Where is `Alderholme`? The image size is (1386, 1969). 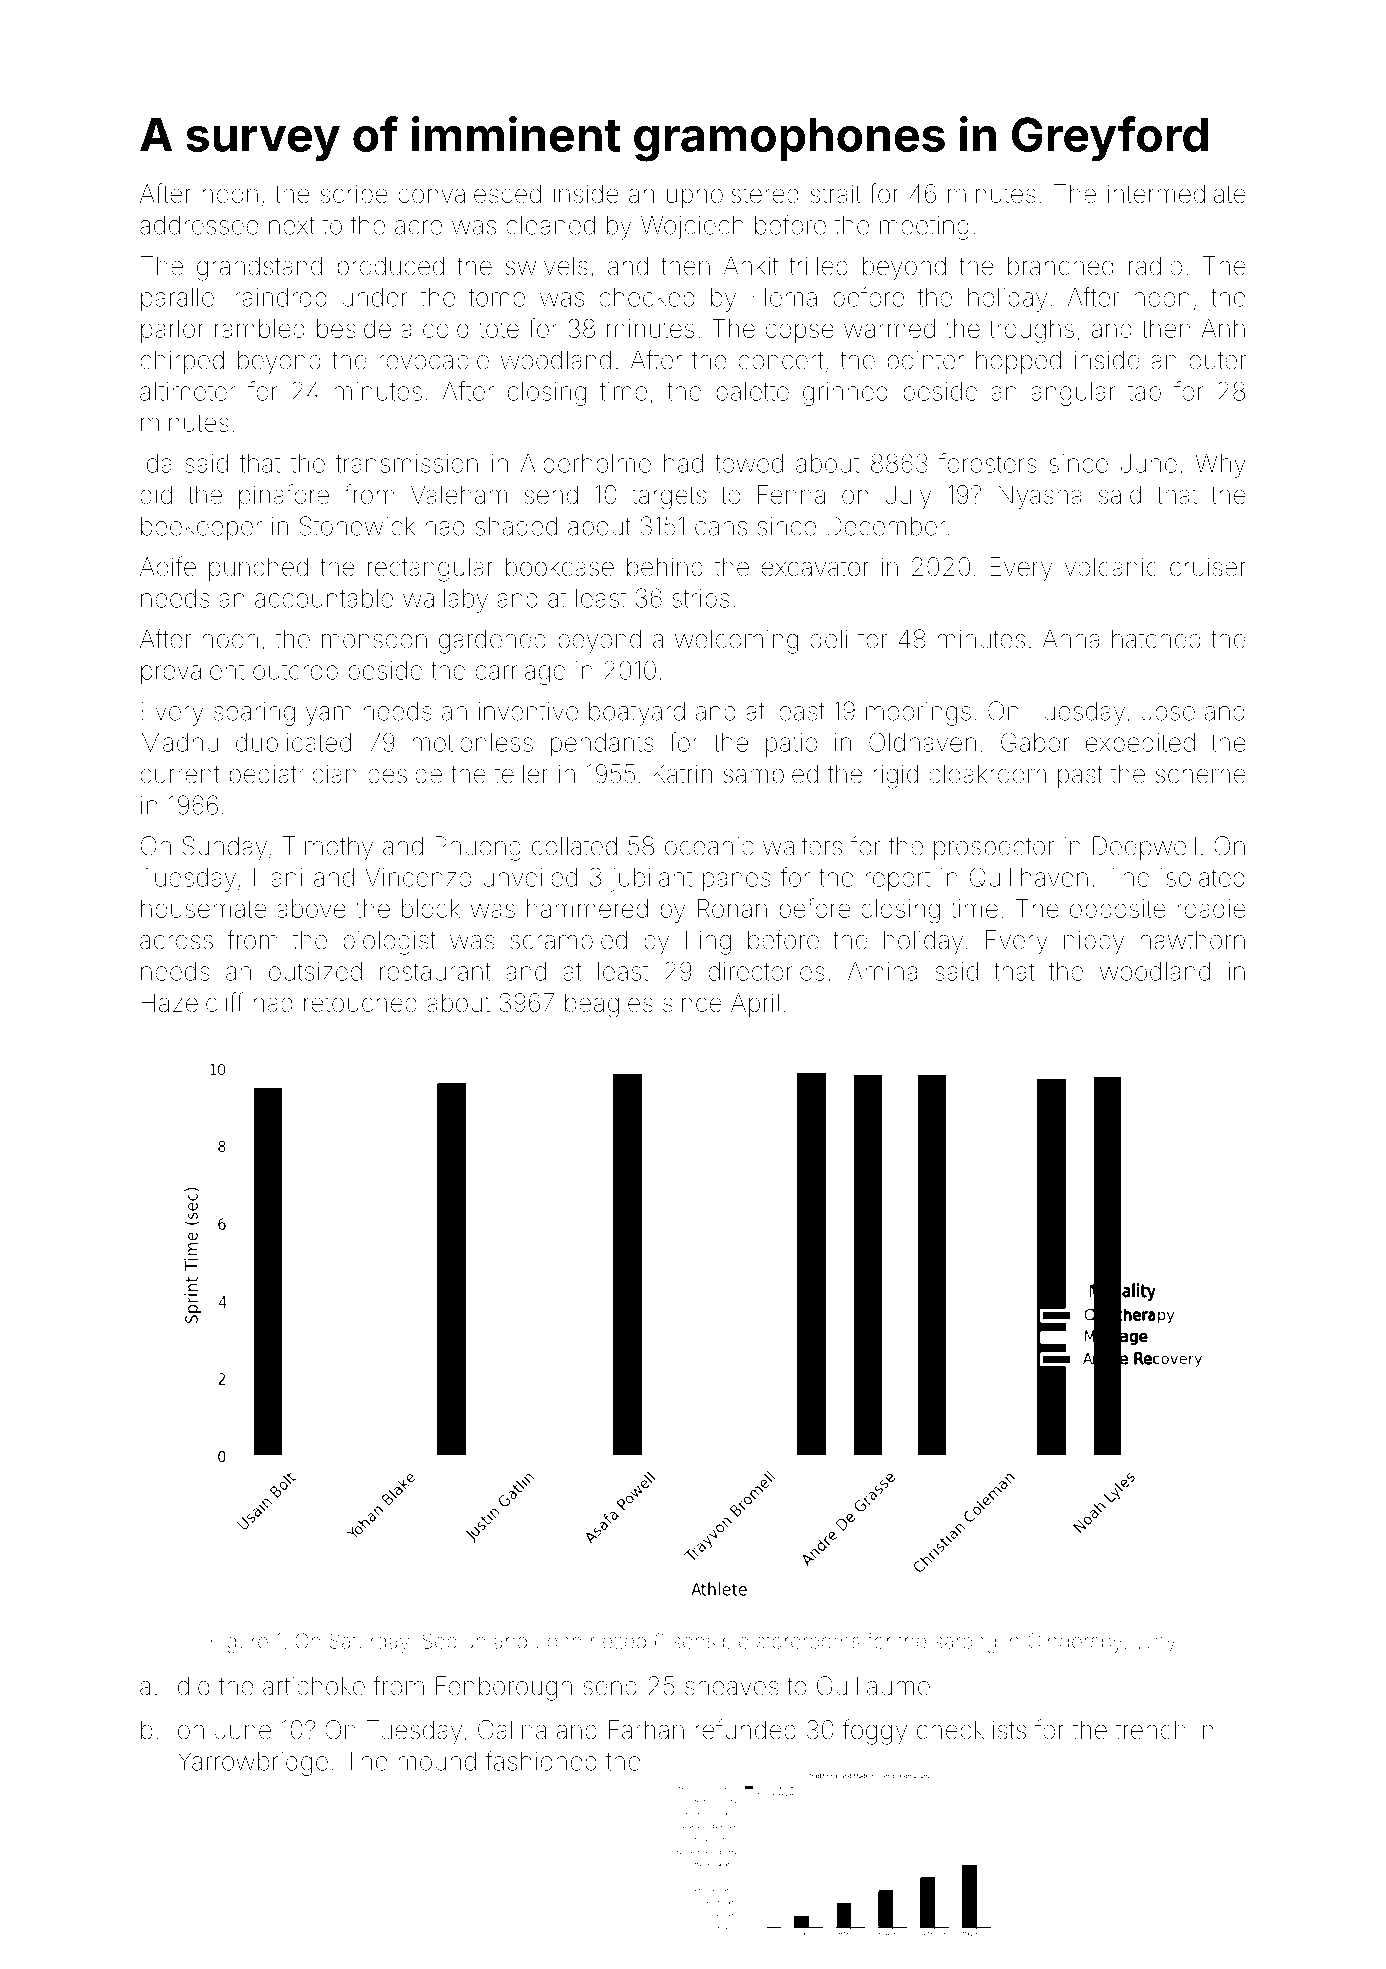 Alderholme is located at coordinates (586, 463).
